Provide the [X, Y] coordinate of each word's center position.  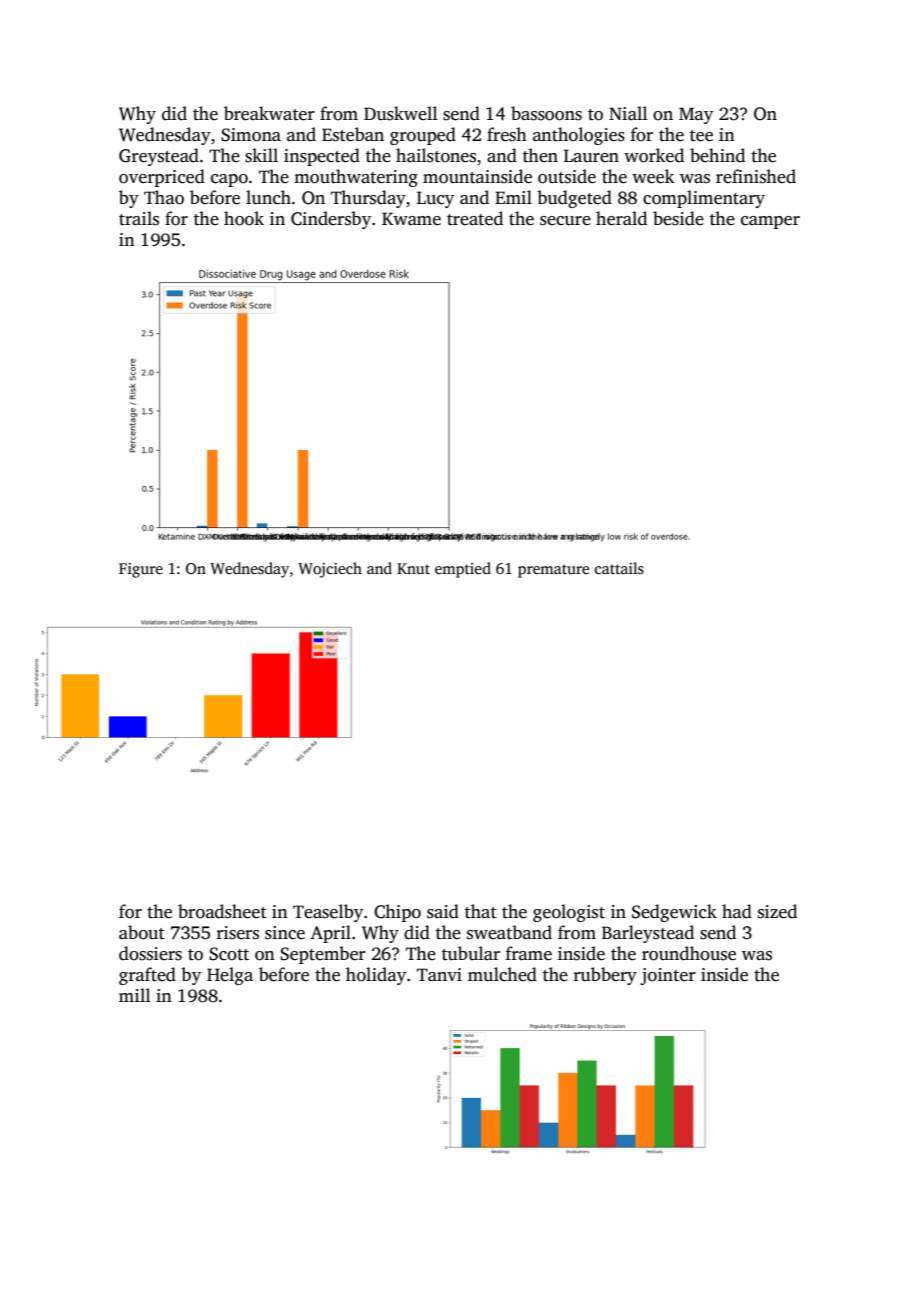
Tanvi [439, 974]
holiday [376, 976]
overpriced [162, 178]
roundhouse [689, 953]
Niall [628, 113]
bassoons [546, 113]
